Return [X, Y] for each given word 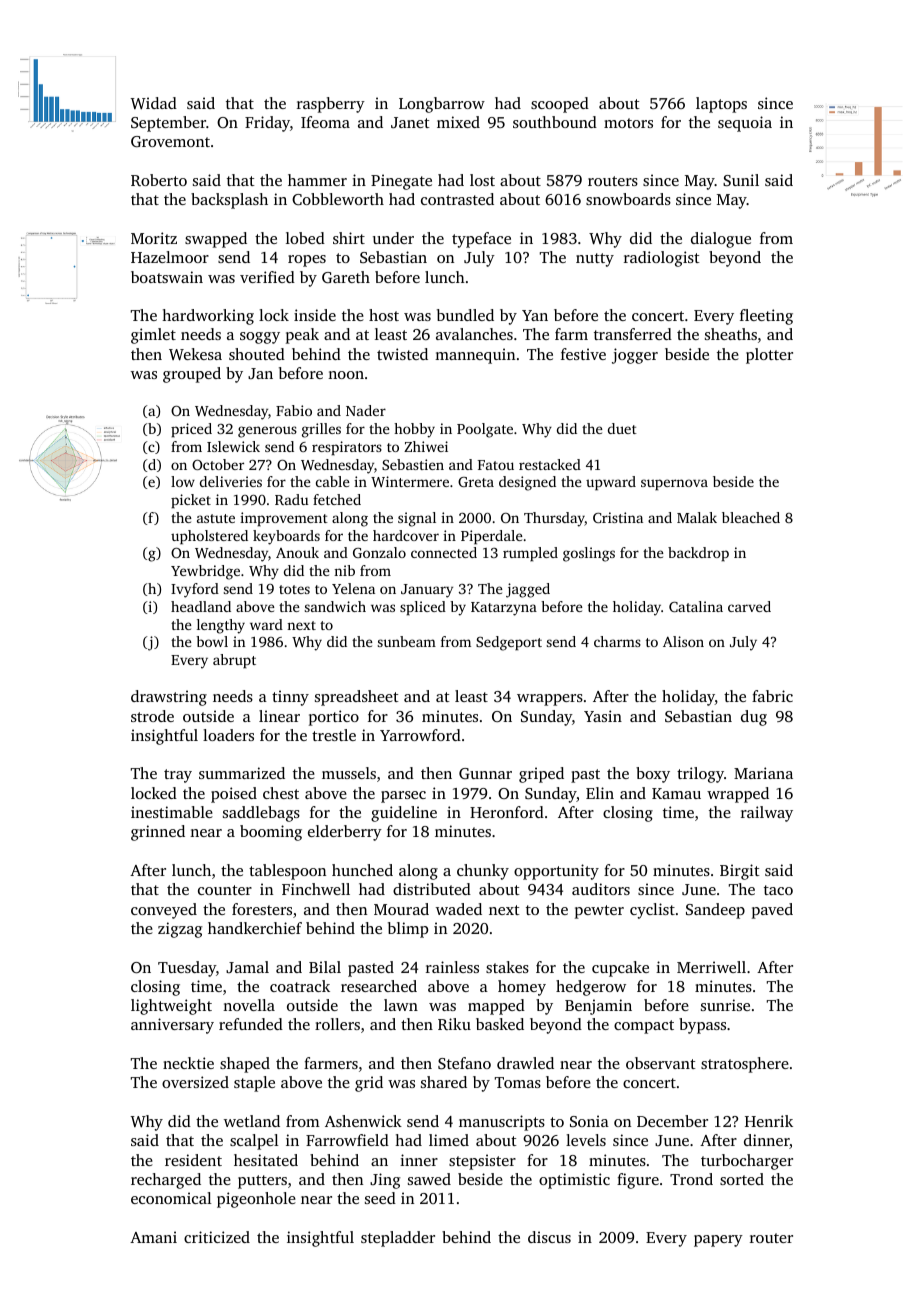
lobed [305, 238]
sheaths [731, 334]
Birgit [740, 872]
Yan [535, 315]
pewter [599, 912]
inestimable [172, 812]
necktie [188, 1063]
